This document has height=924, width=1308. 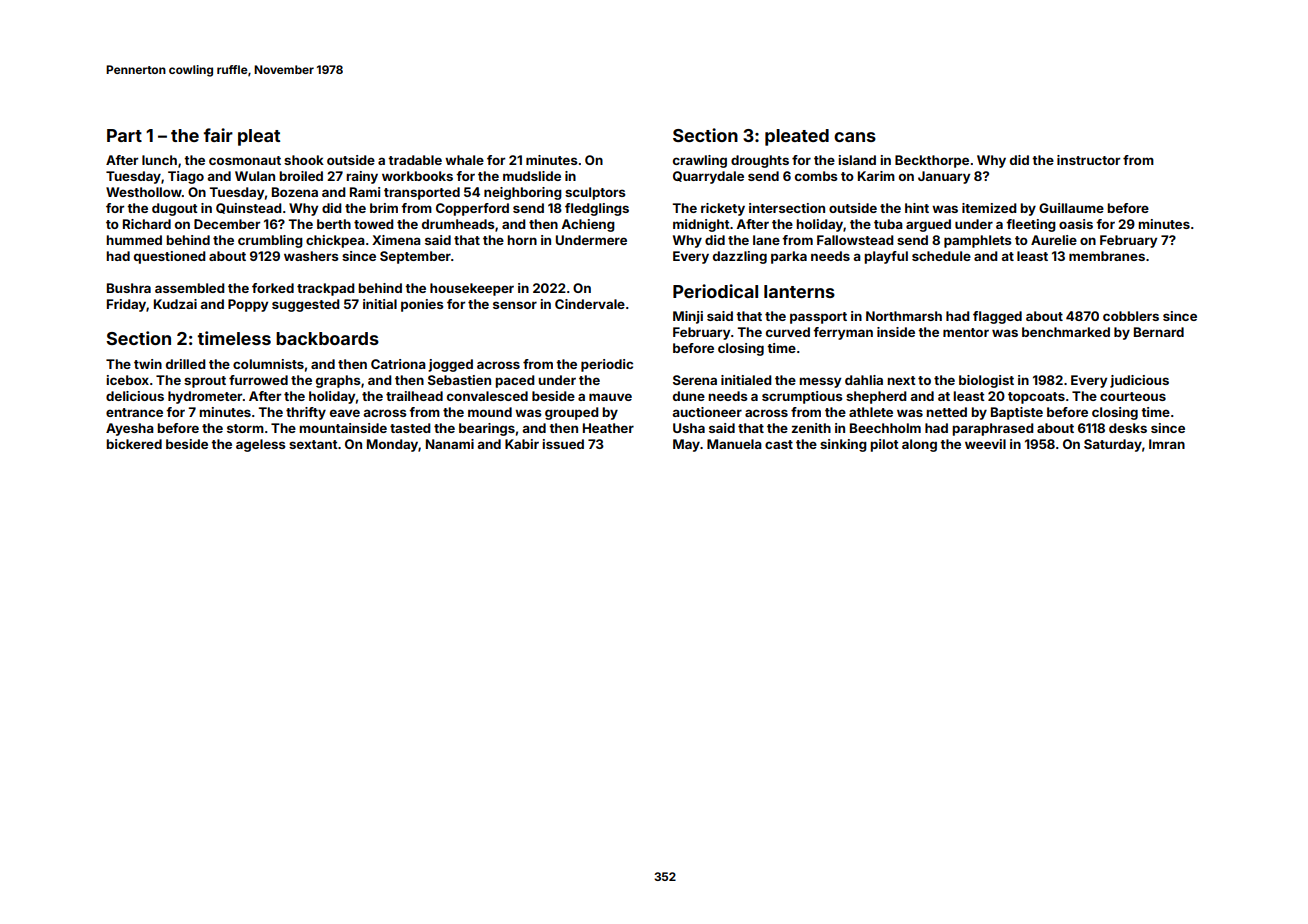 What do you see at coordinates (1167, 444) in the document?
I see `Imran` at bounding box center [1167, 444].
